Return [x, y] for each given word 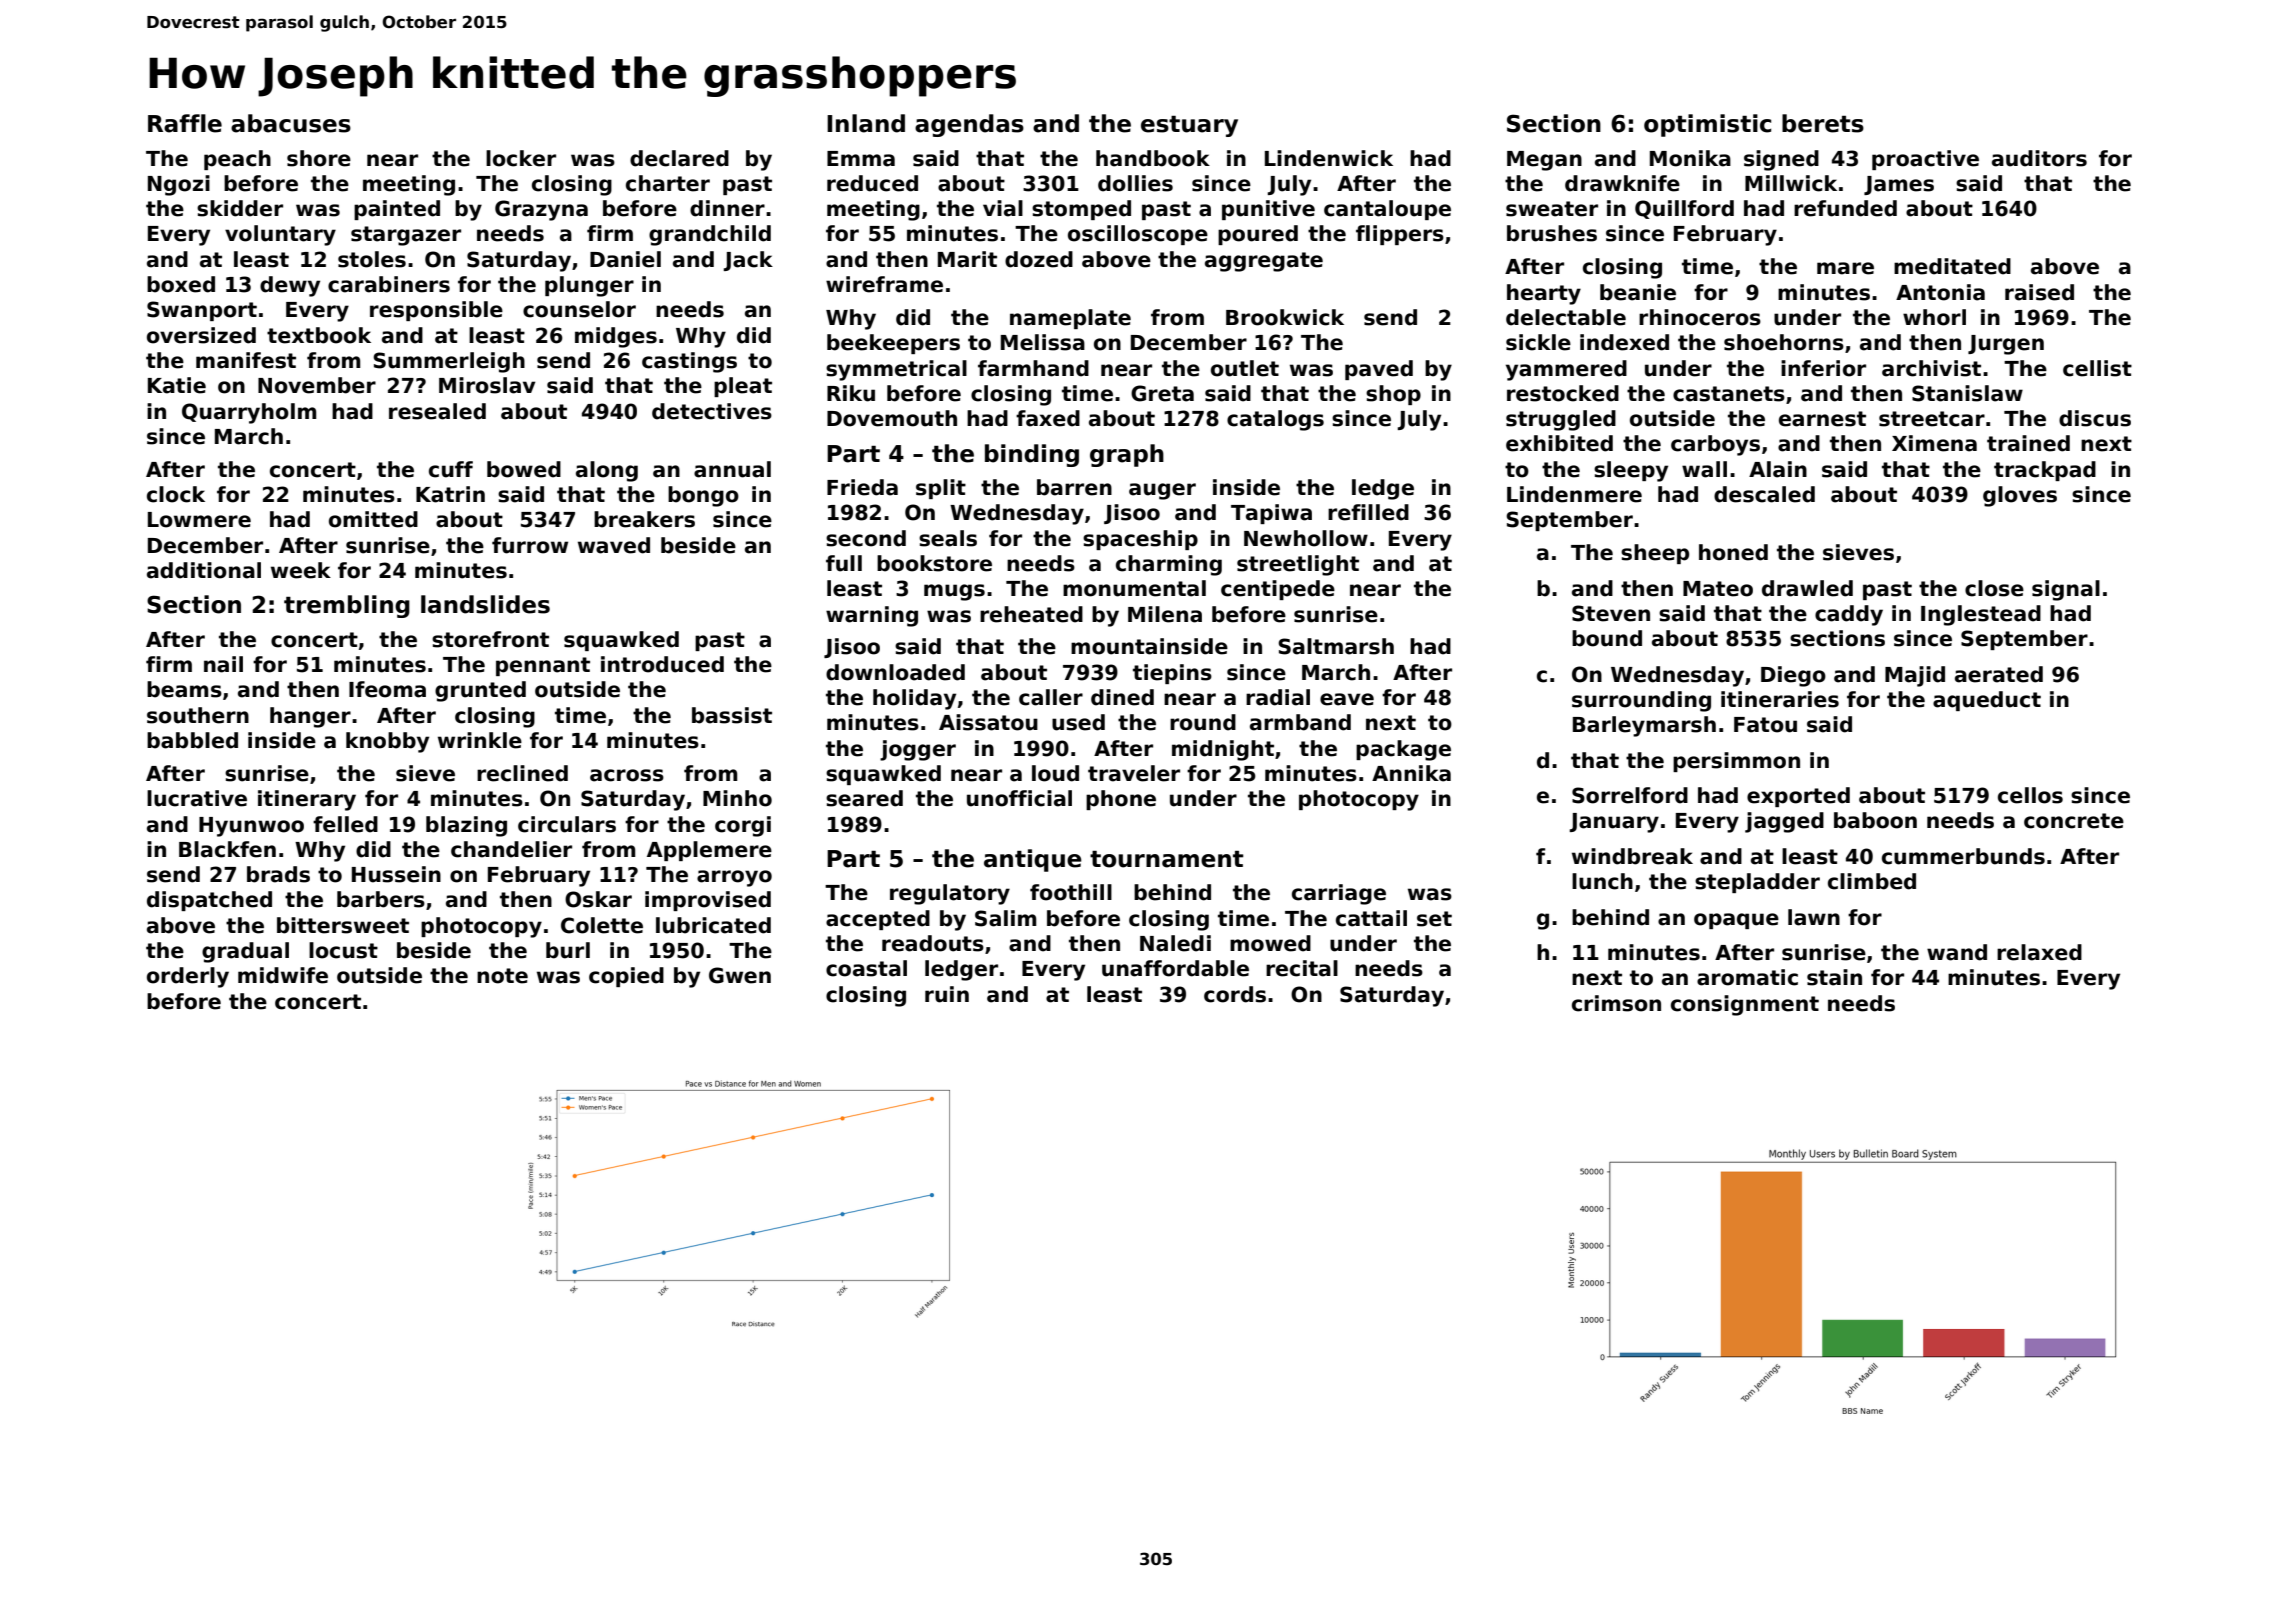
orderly [188, 977]
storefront [490, 639]
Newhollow [1306, 538]
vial [1003, 208]
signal [2066, 590]
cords [1235, 994]
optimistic [1707, 125]
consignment [1745, 1005]
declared [679, 158]
